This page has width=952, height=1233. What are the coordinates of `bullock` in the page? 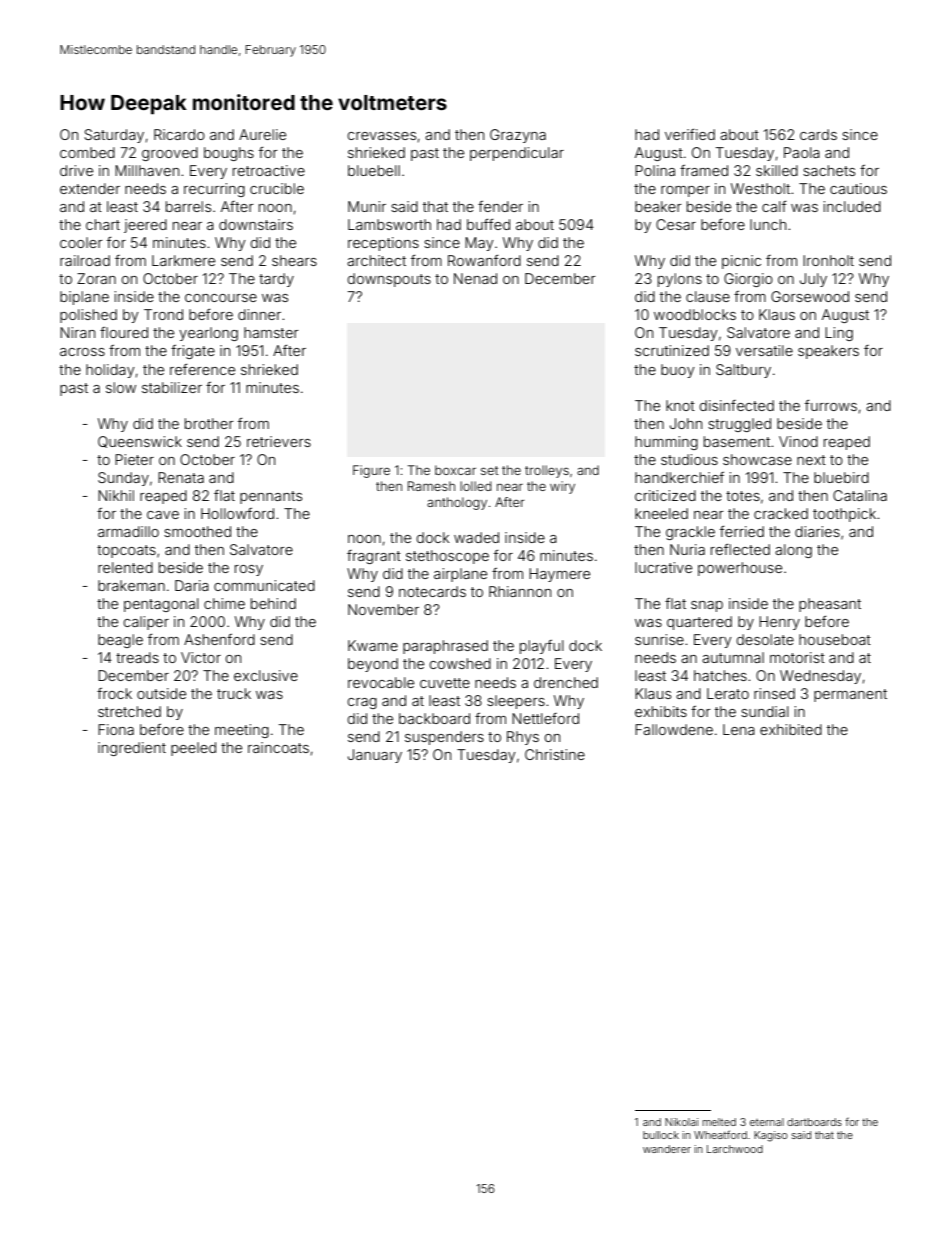 It's located at (661, 1135).
